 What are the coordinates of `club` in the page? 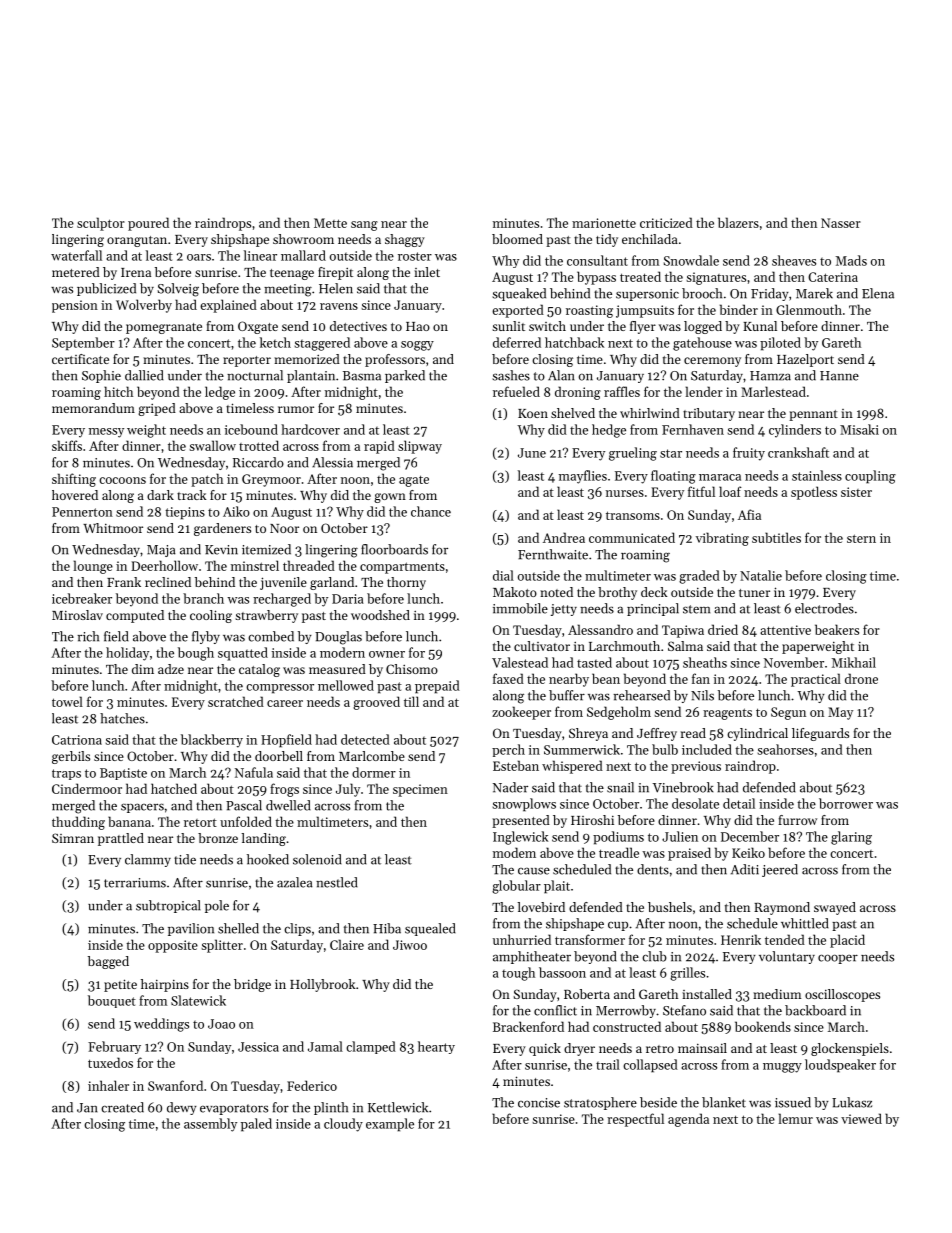 It's located at (654, 956).
